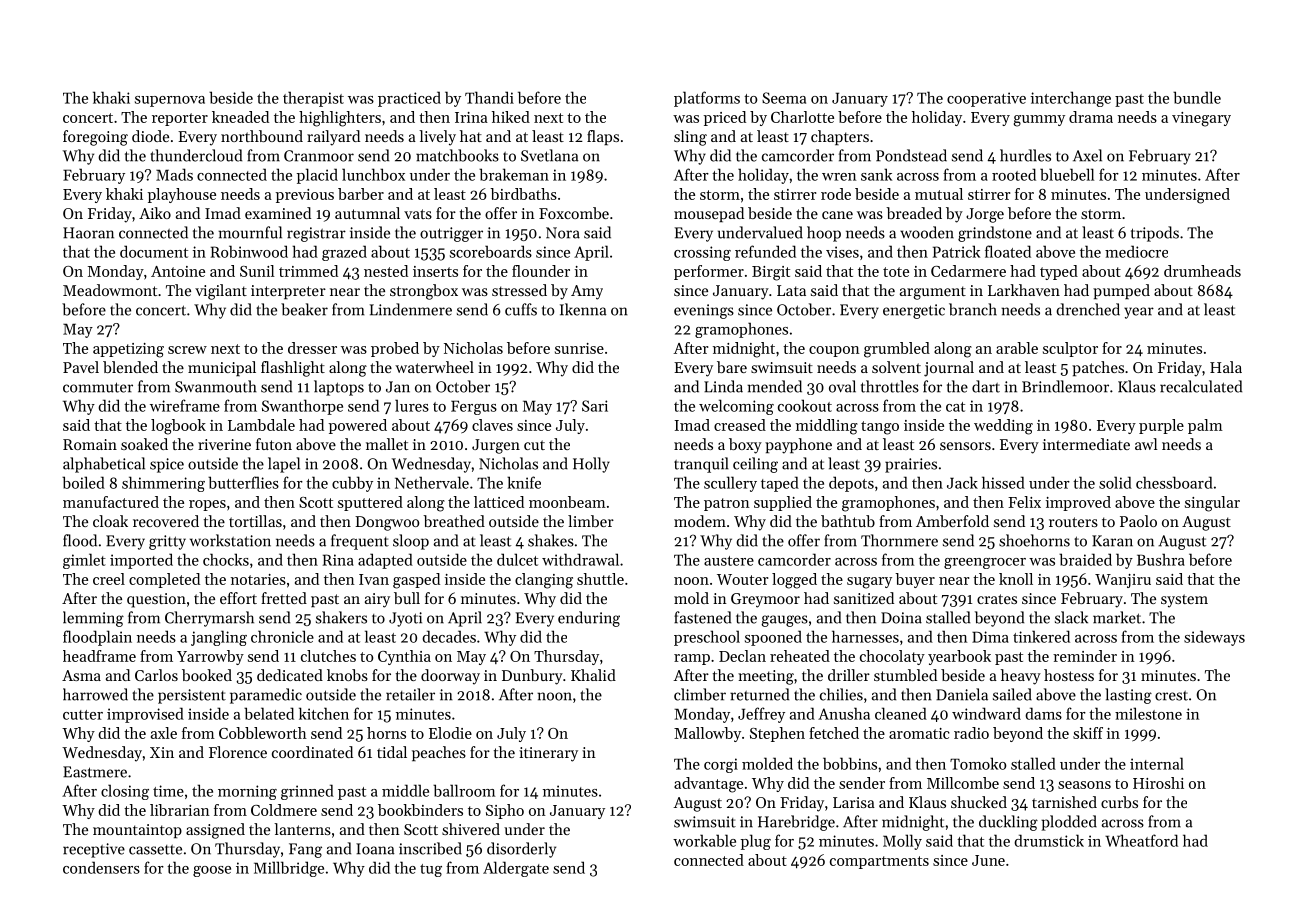 The height and width of the image is (924, 1308). I want to click on grinned, so click(307, 792).
